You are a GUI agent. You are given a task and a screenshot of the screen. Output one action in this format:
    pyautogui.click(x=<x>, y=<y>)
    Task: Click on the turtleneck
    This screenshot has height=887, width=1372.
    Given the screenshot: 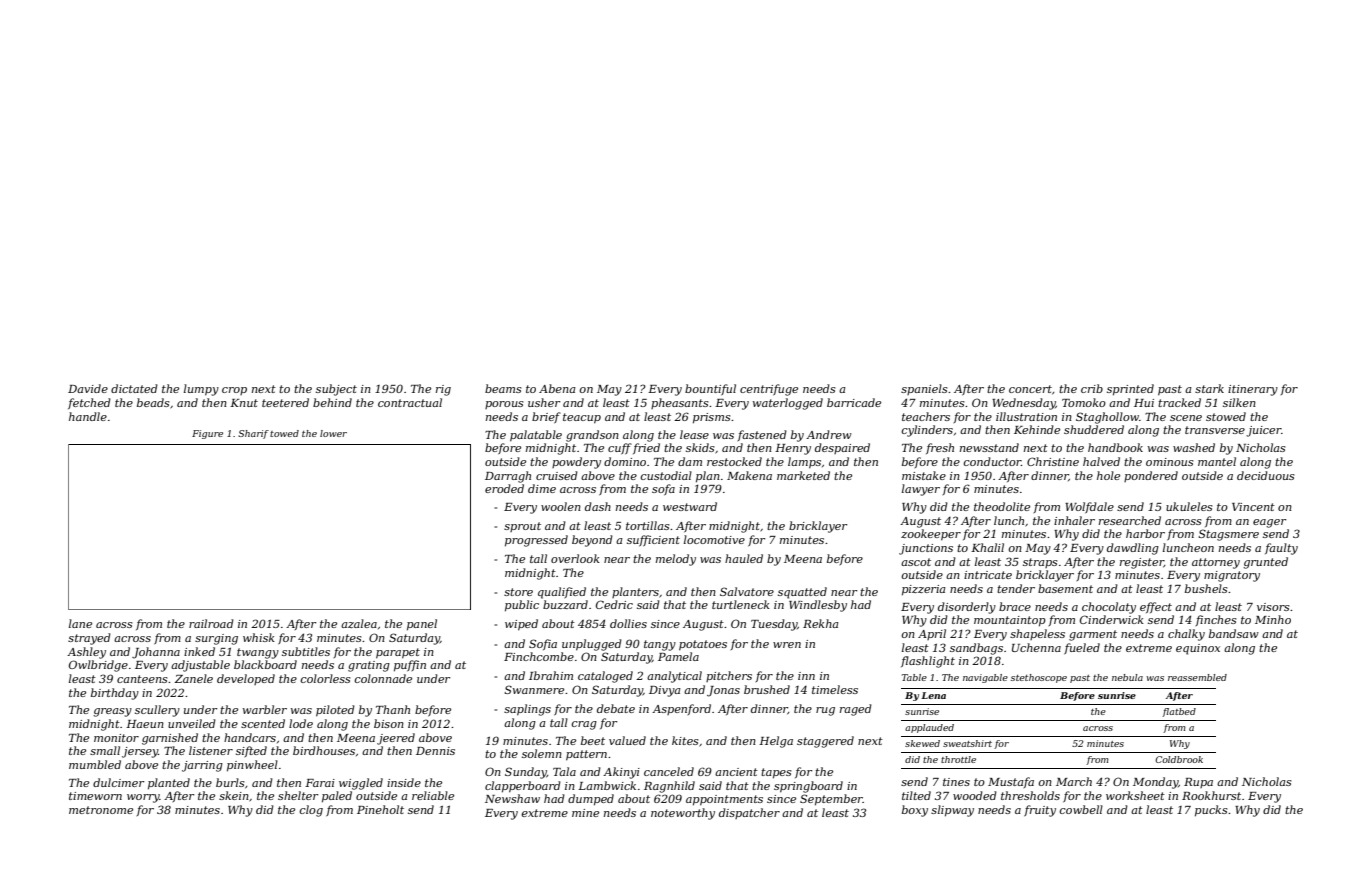 What is the action you would take?
    pyautogui.click(x=741, y=604)
